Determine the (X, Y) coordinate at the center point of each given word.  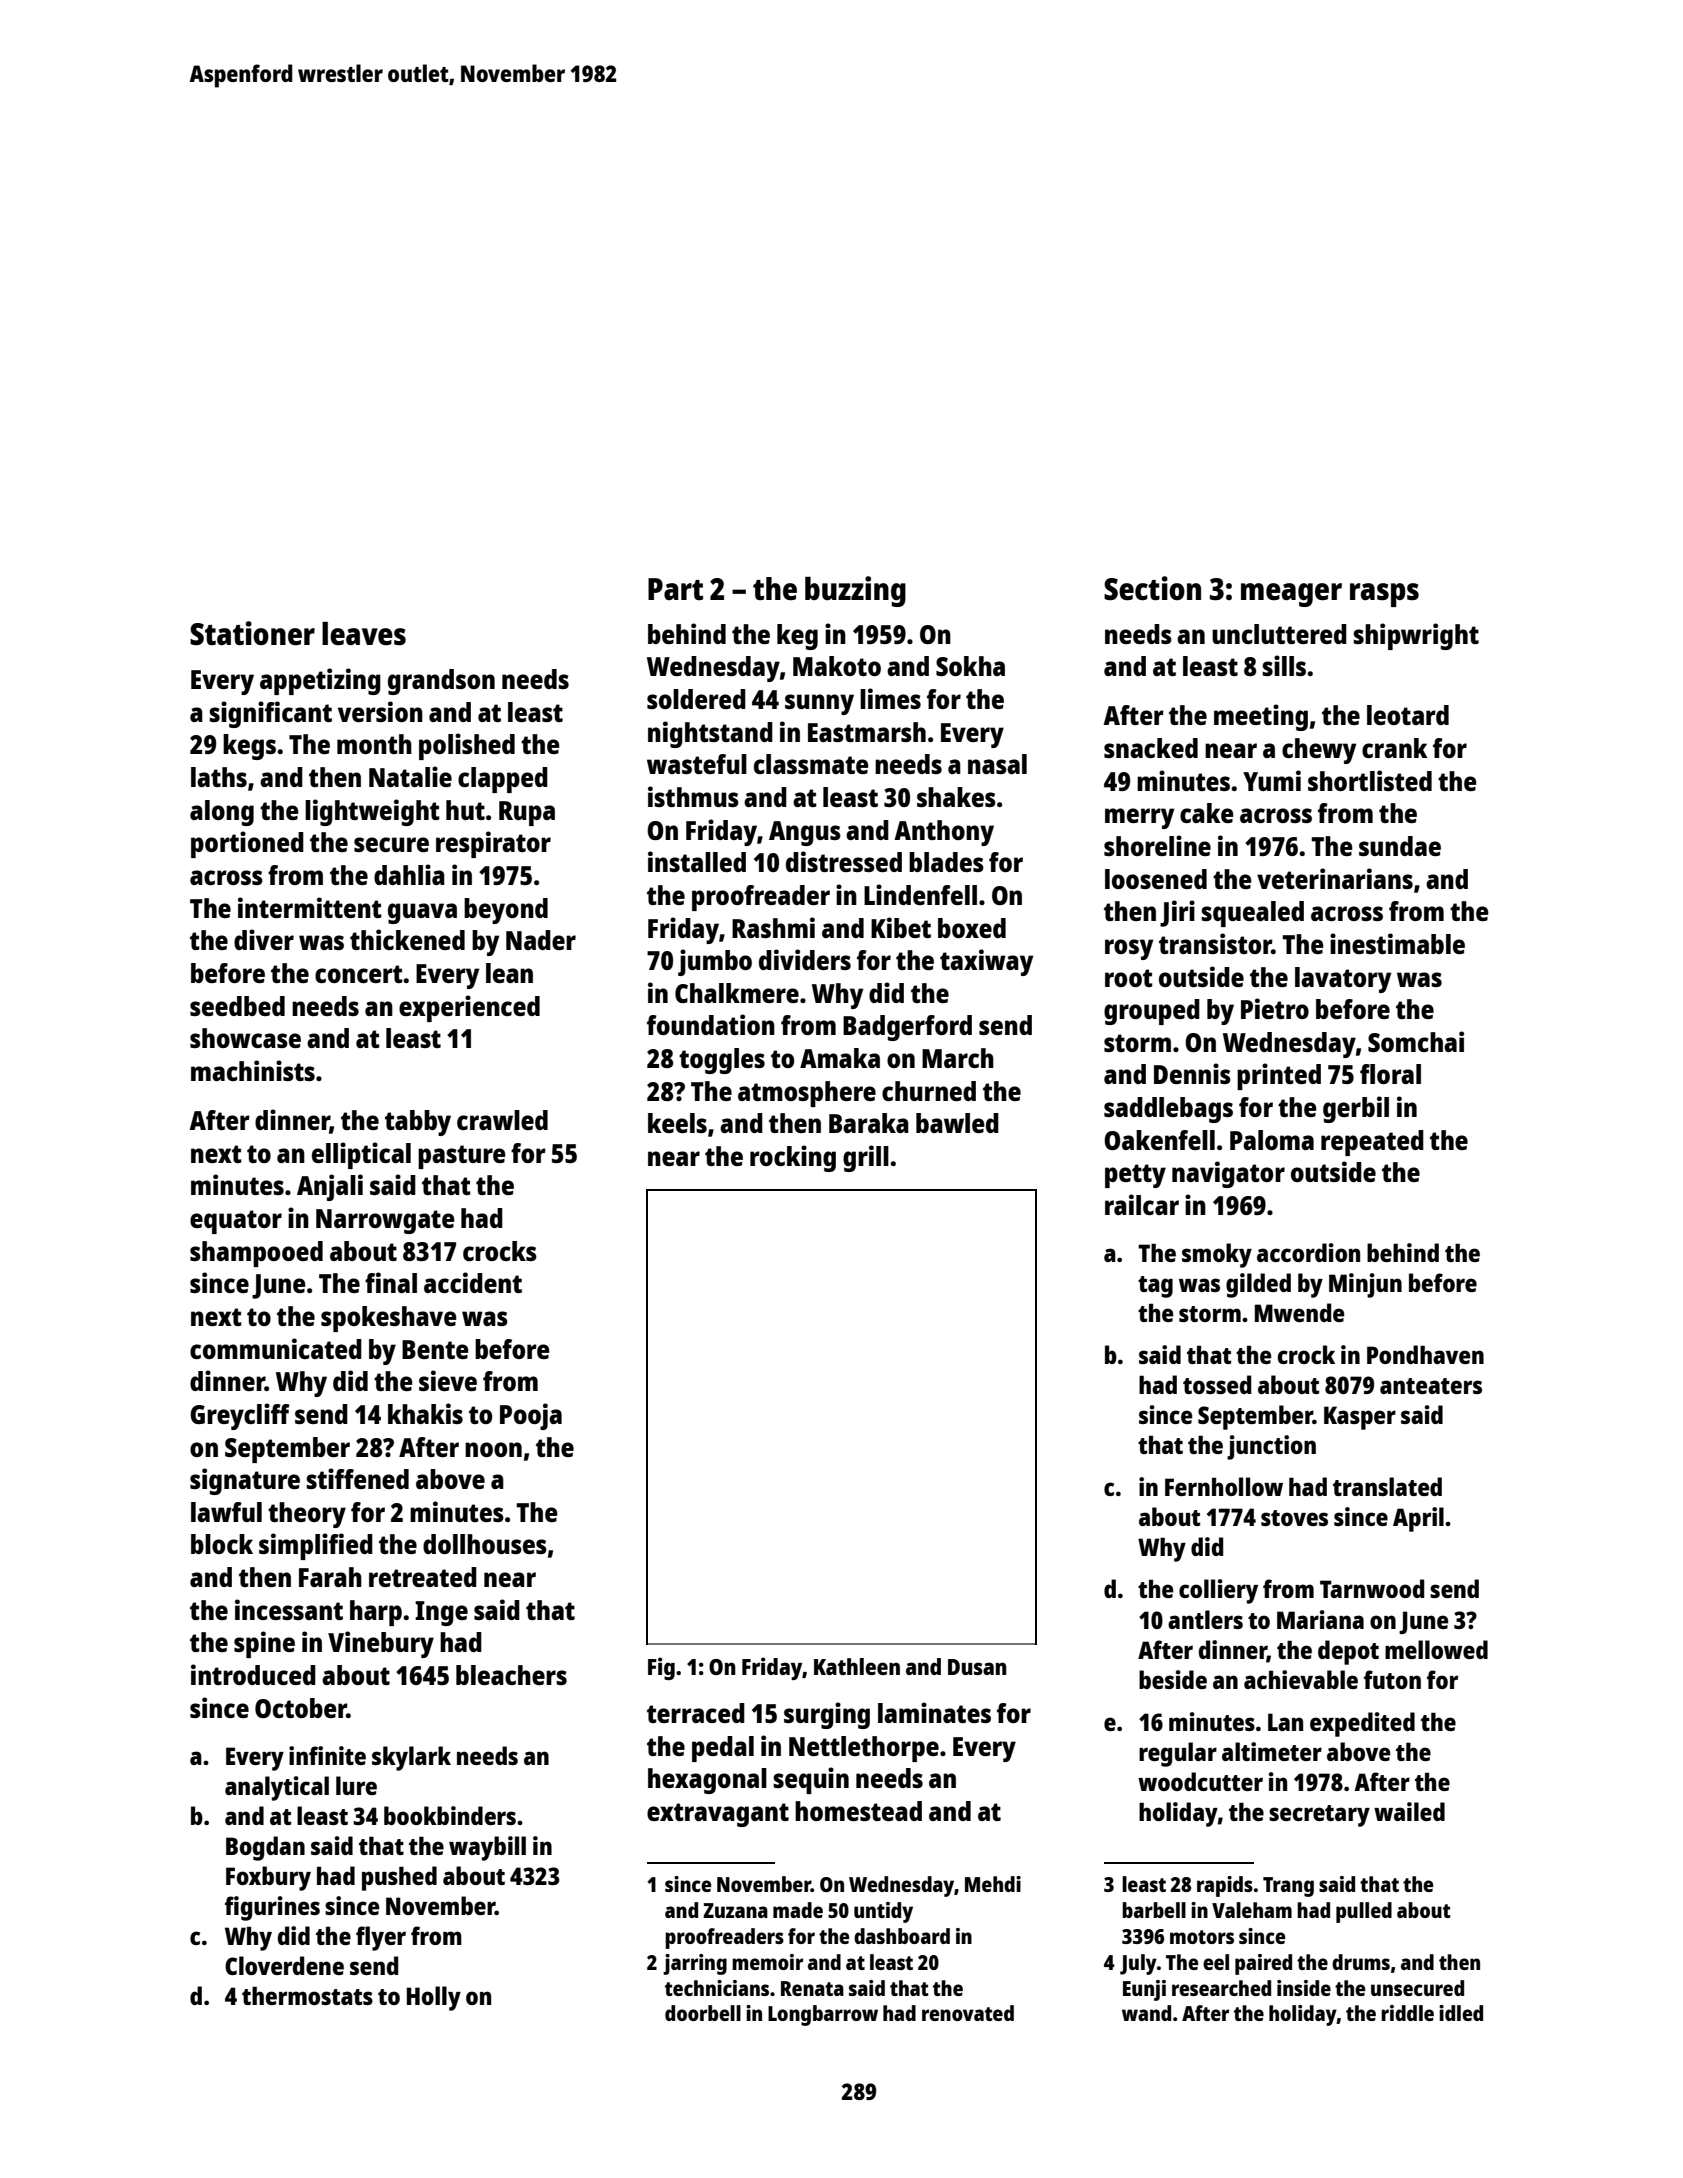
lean (509, 973)
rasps (1384, 595)
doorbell (703, 2013)
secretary (1319, 1816)
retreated (423, 1577)
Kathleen (857, 1666)
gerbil (1356, 1109)
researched (1221, 1988)
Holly (434, 1998)
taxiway (986, 962)
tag (1155, 1287)
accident (473, 1282)
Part (675, 589)
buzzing (855, 591)
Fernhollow (1224, 1486)
